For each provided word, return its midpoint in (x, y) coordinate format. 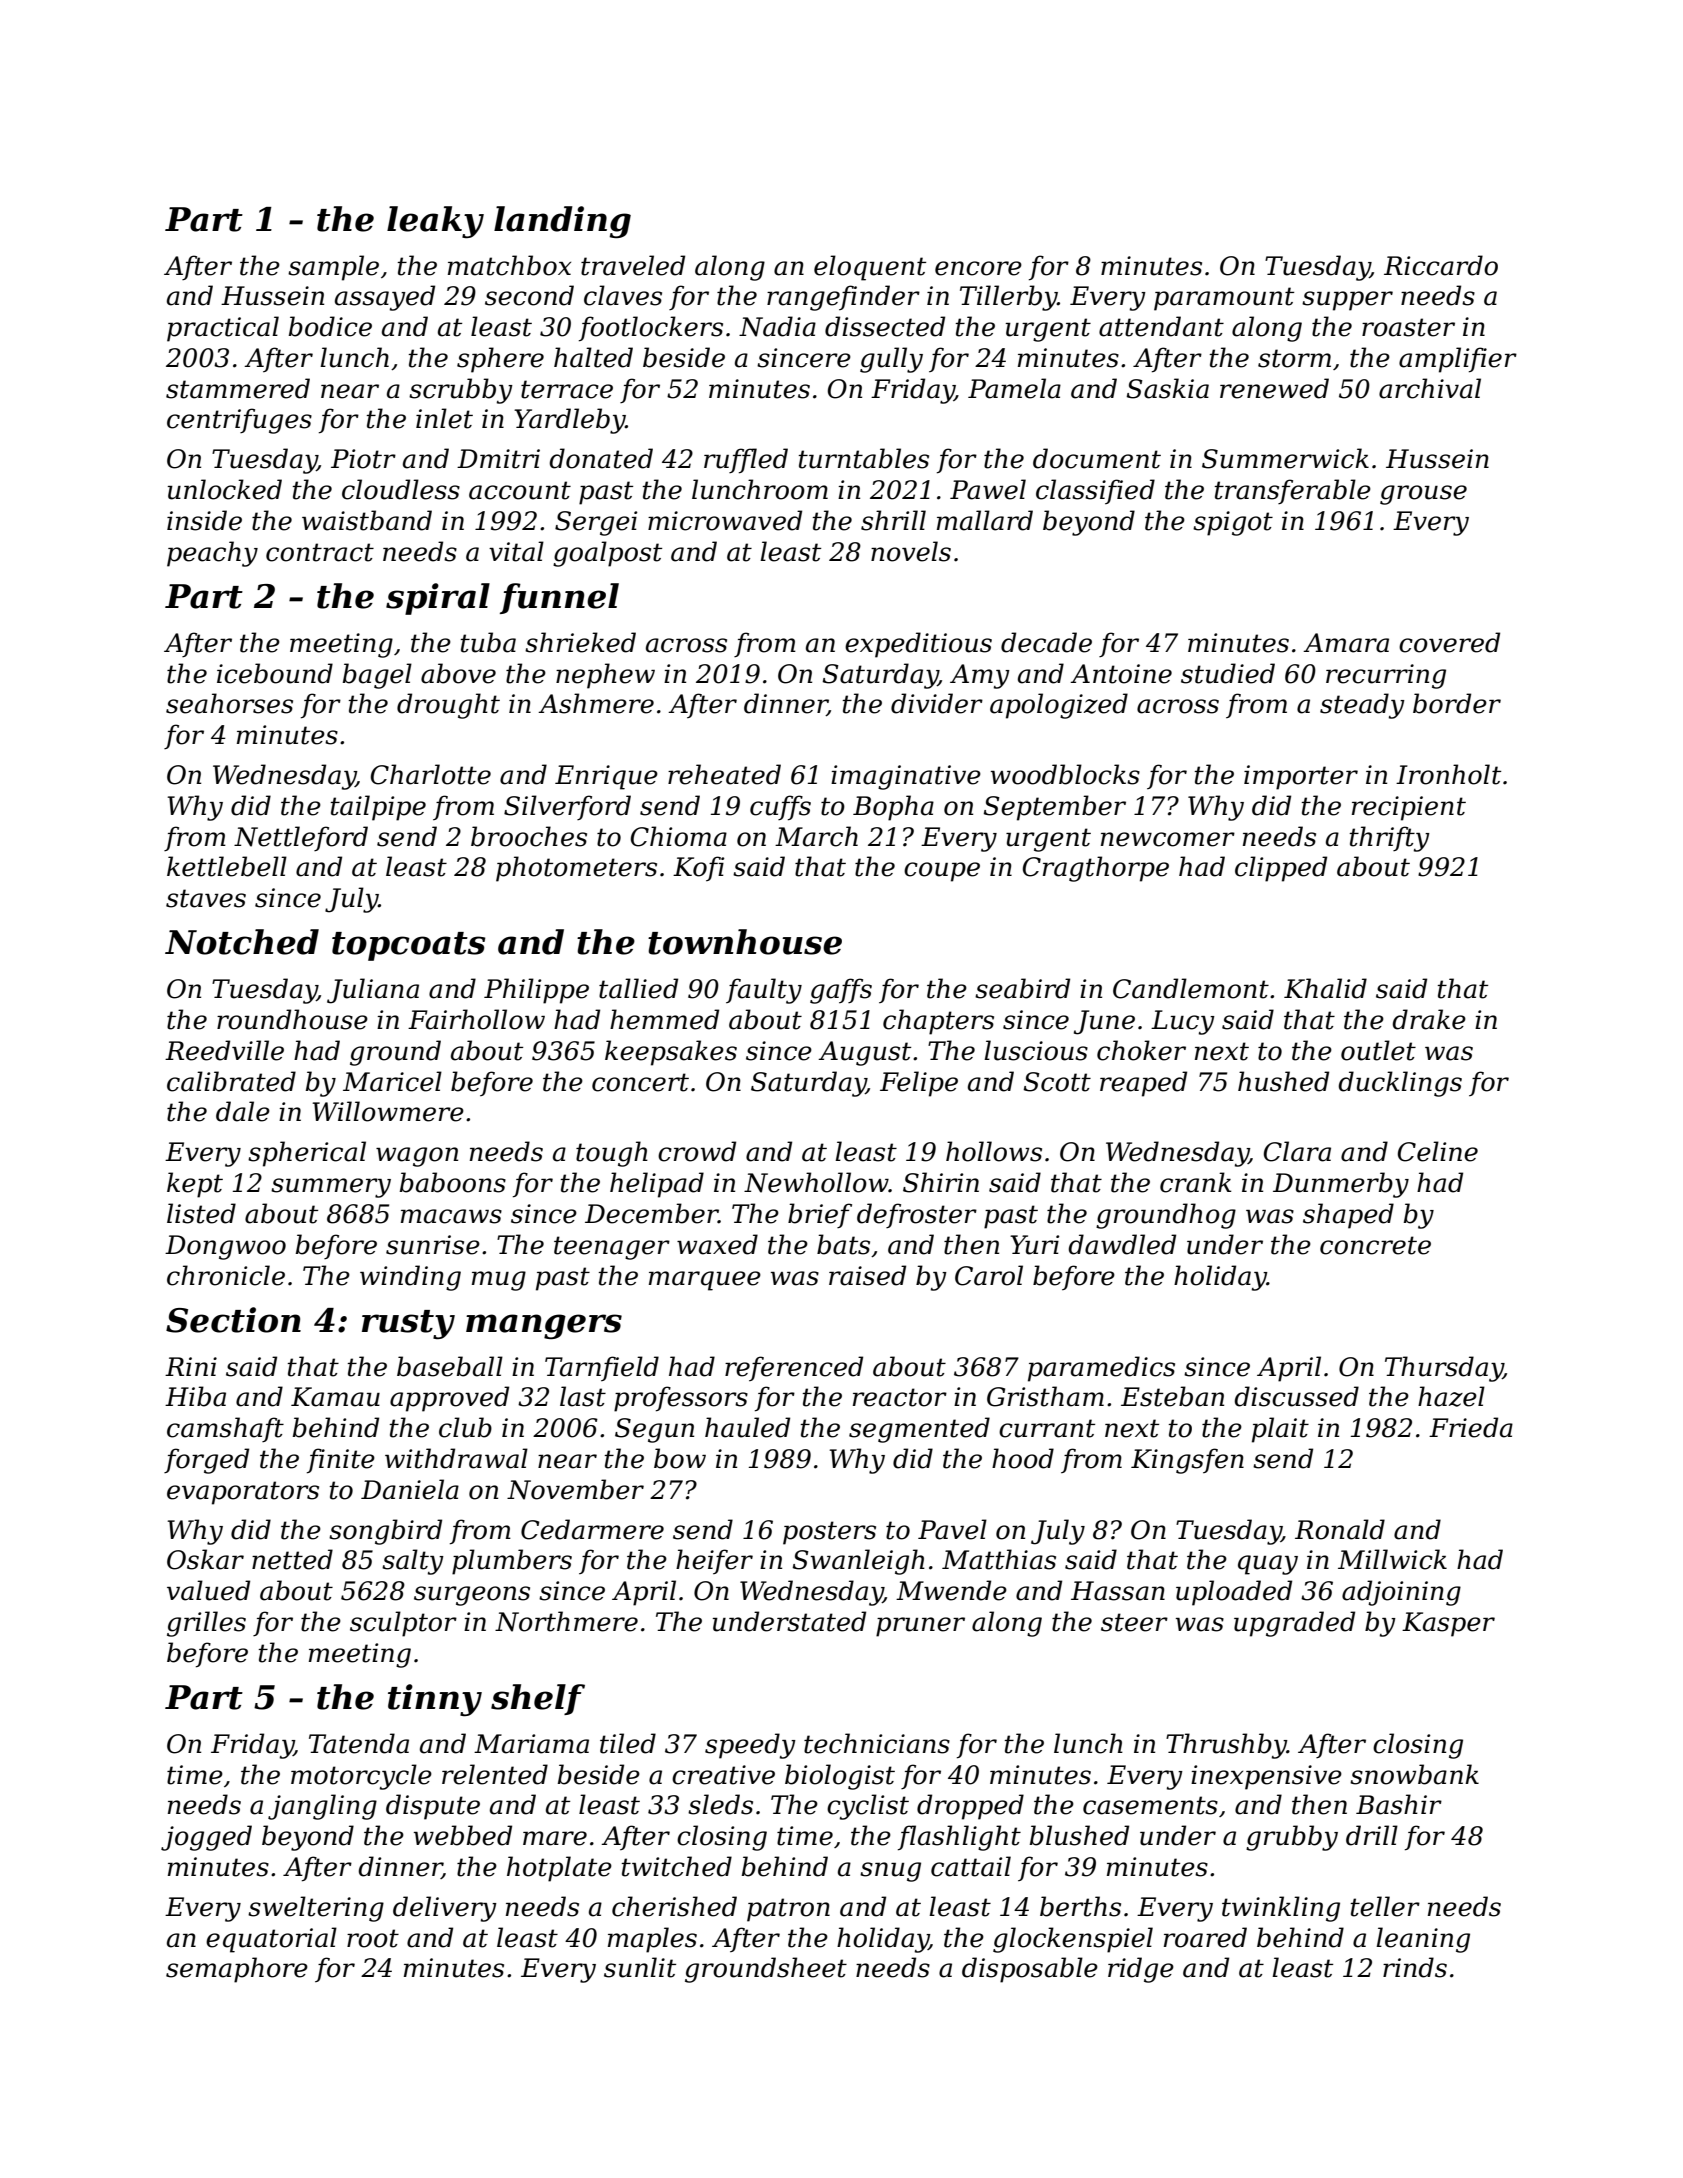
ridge (1141, 1970)
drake (1429, 1019)
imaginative (906, 777)
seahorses (229, 703)
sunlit (640, 1967)
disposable (1030, 1970)
